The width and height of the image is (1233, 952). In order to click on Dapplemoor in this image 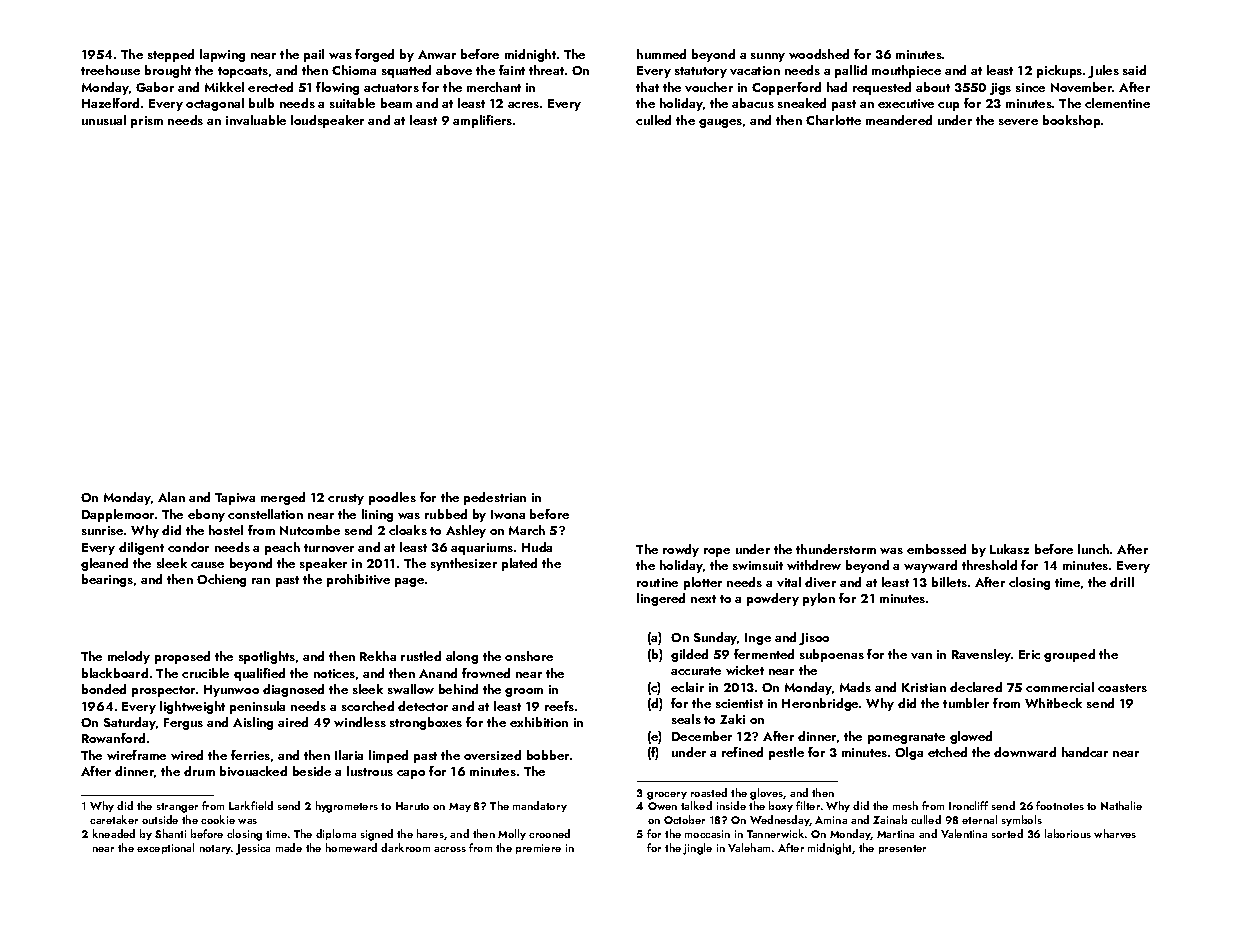, I will do `click(118, 515)`.
